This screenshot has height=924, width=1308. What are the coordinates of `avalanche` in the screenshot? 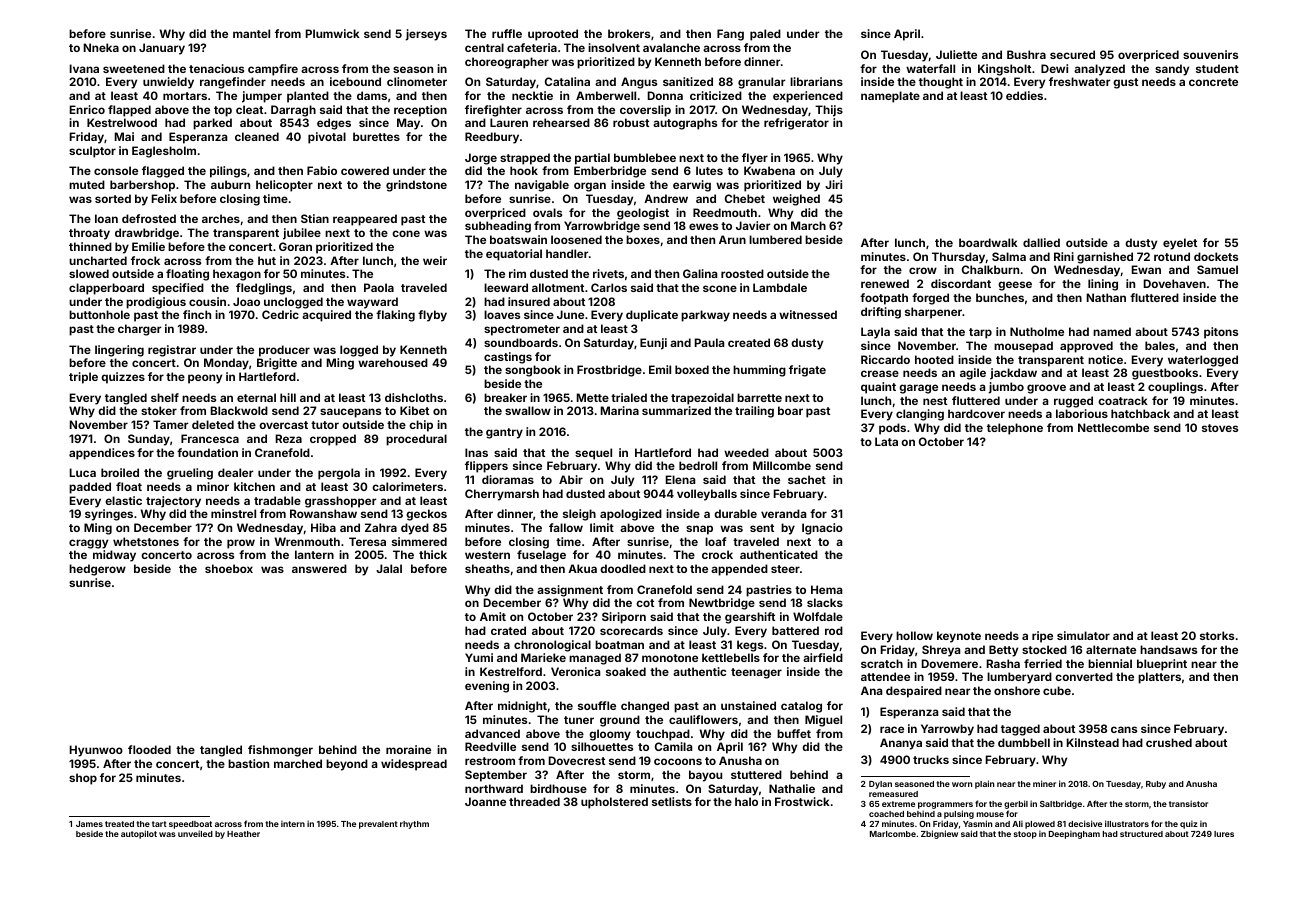 It's located at (671, 47).
